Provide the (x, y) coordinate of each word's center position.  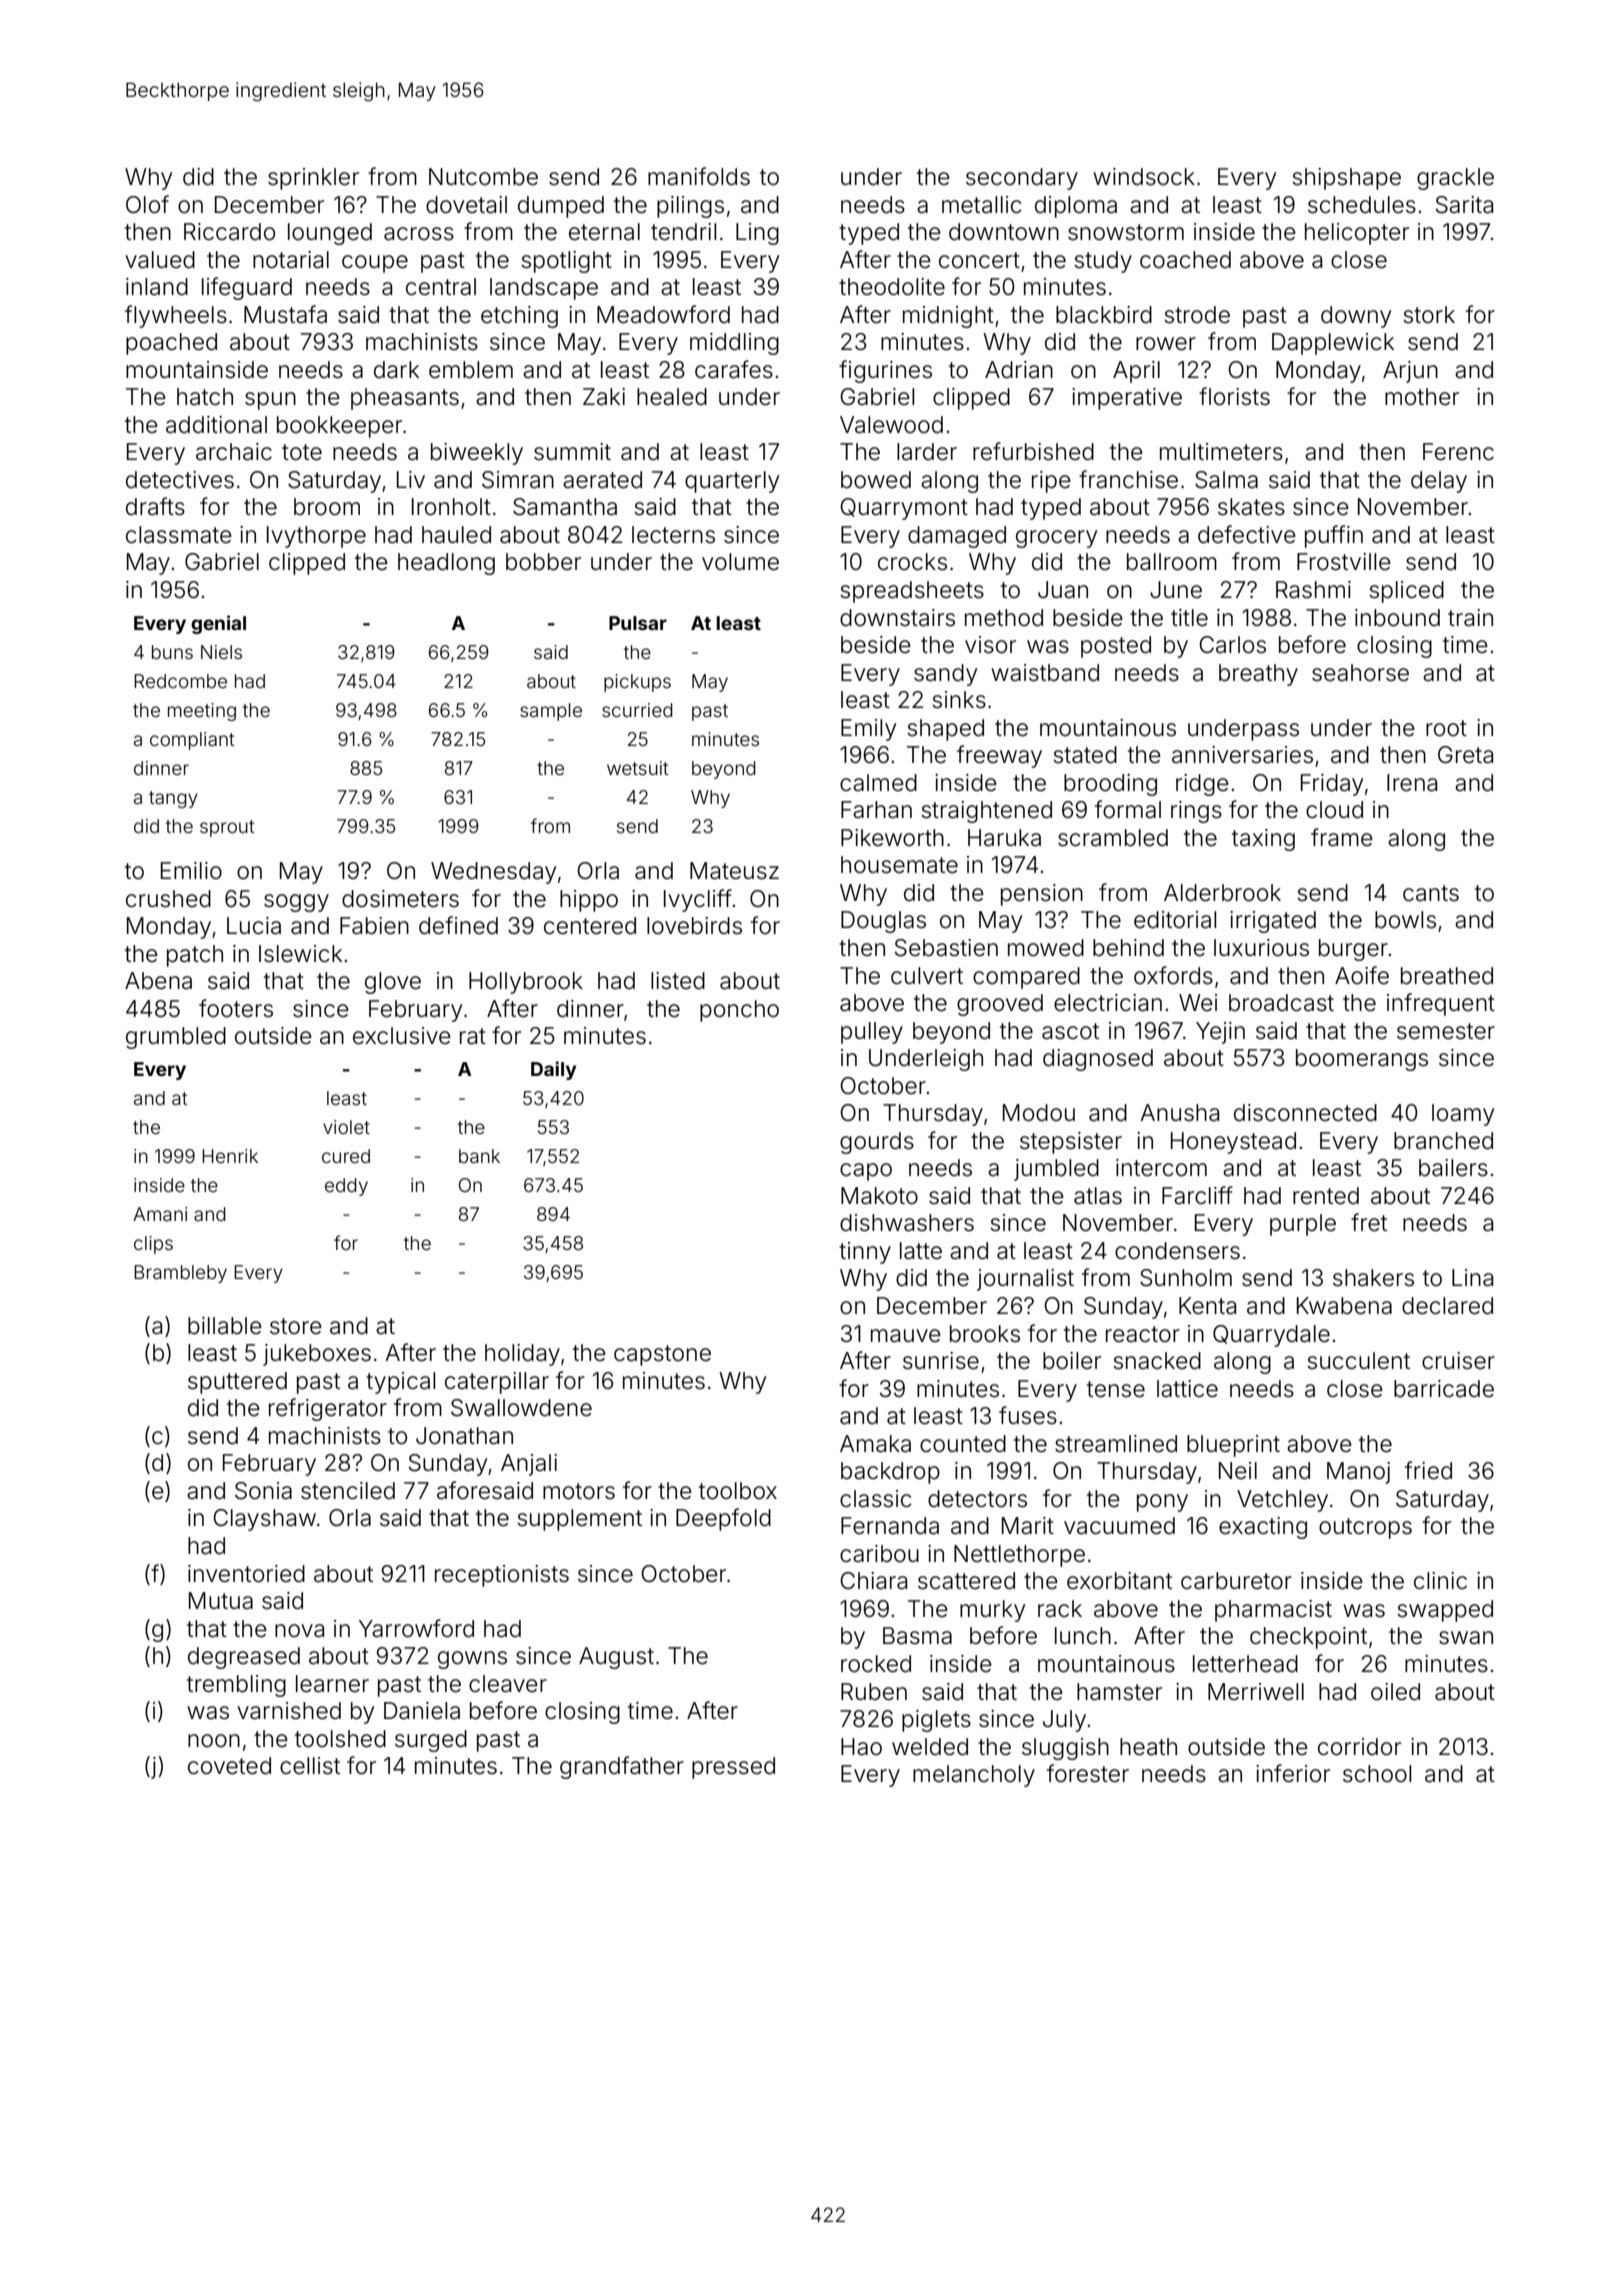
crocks (912, 562)
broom (327, 507)
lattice (1187, 1389)
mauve (906, 1336)
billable (225, 1326)
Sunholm (1186, 1278)
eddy (346, 1187)
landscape (544, 289)
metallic (982, 205)
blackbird (1104, 315)
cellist (310, 1766)
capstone (662, 1355)
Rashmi (1313, 590)
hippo (589, 901)
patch (195, 956)
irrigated (1273, 922)
